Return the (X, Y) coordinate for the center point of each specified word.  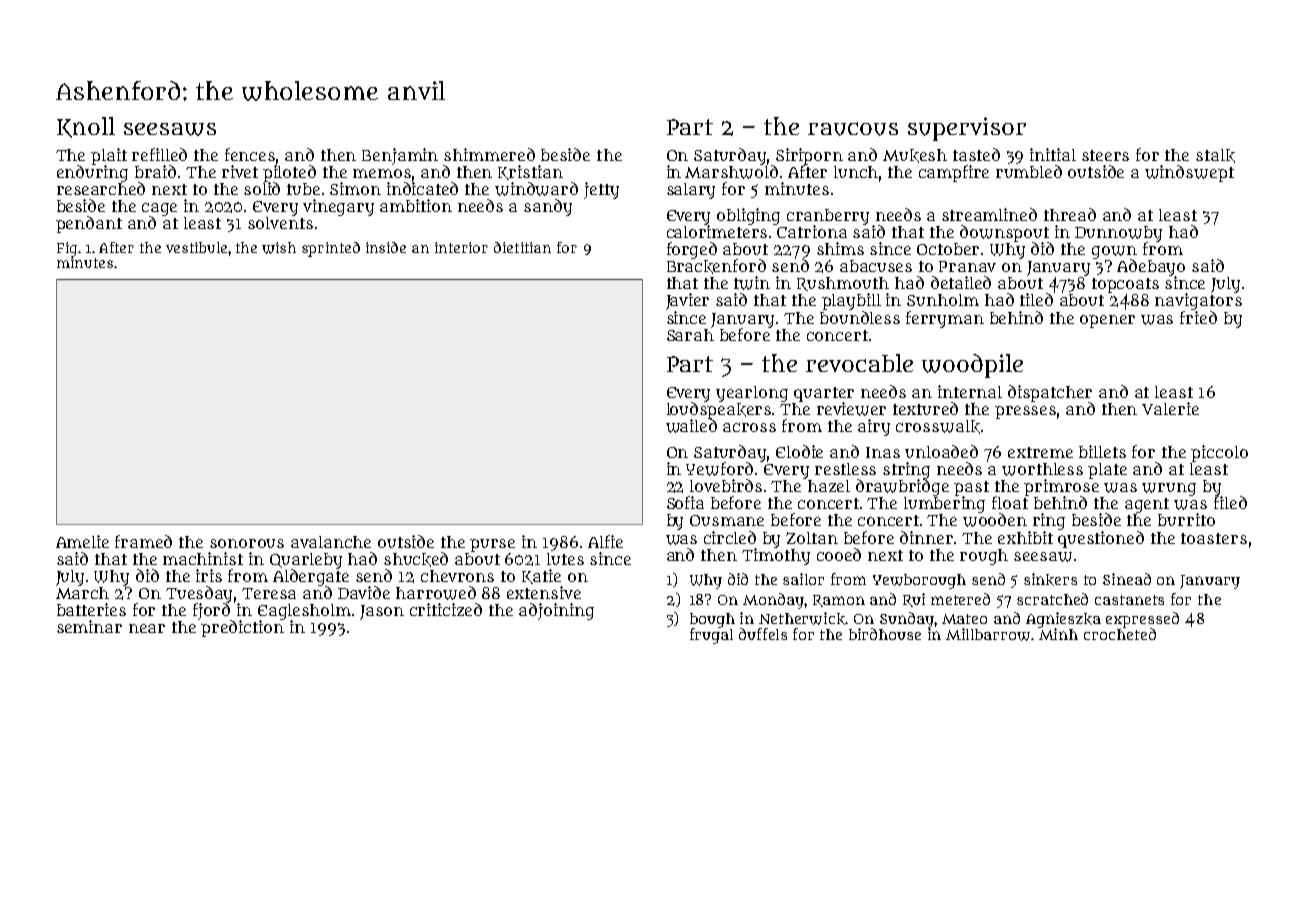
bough (712, 620)
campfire (954, 173)
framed (143, 541)
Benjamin (400, 156)
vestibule (196, 247)
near (147, 628)
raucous (853, 129)
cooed (839, 554)
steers (1105, 155)
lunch (856, 172)
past (971, 488)
